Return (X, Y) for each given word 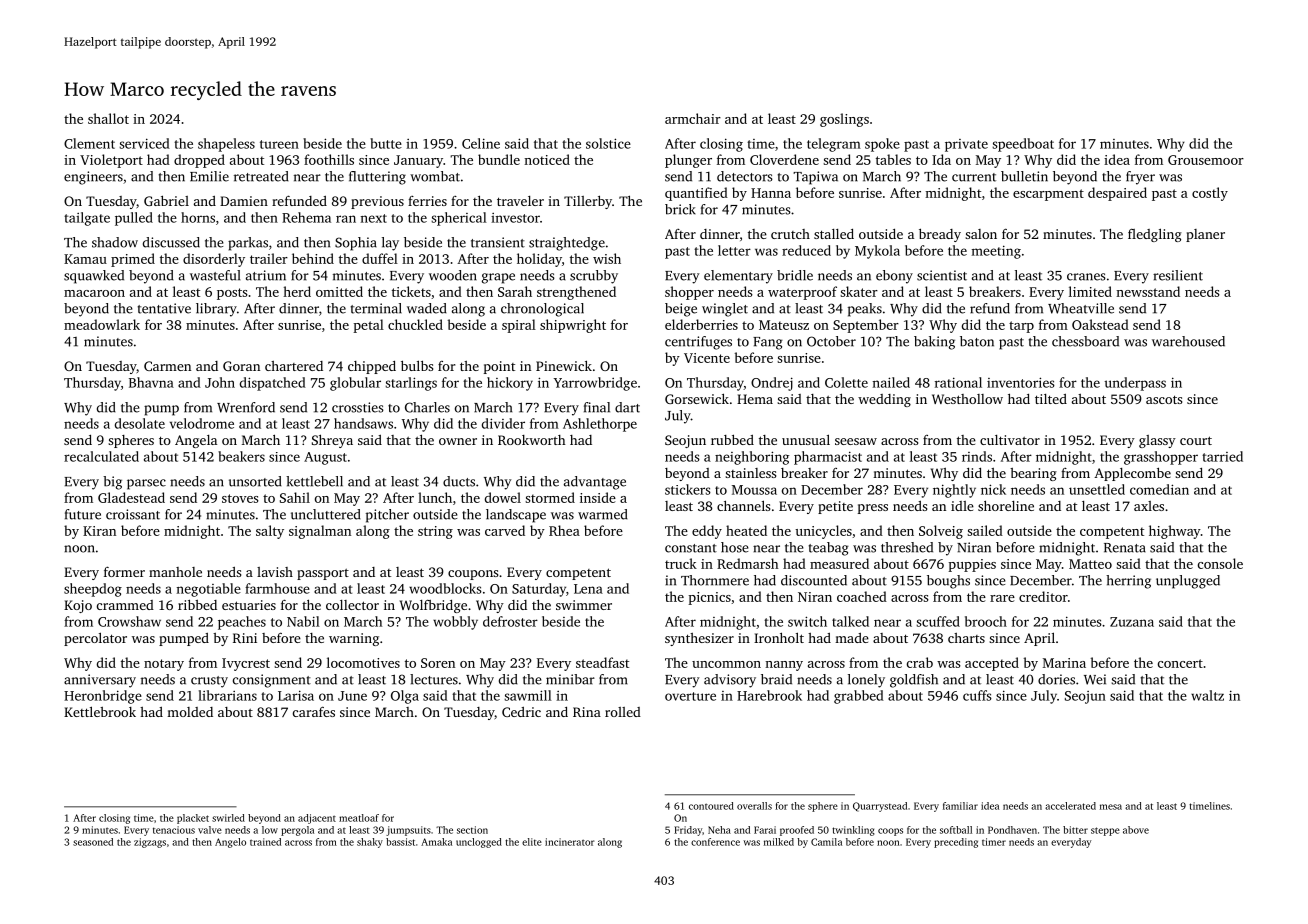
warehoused (1188, 341)
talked (850, 621)
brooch (986, 621)
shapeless (226, 145)
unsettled (1097, 489)
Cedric (521, 712)
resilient (1178, 275)
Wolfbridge (433, 606)
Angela (196, 441)
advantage (595, 483)
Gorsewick (697, 398)
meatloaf (359, 818)
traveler (520, 201)
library (216, 310)
